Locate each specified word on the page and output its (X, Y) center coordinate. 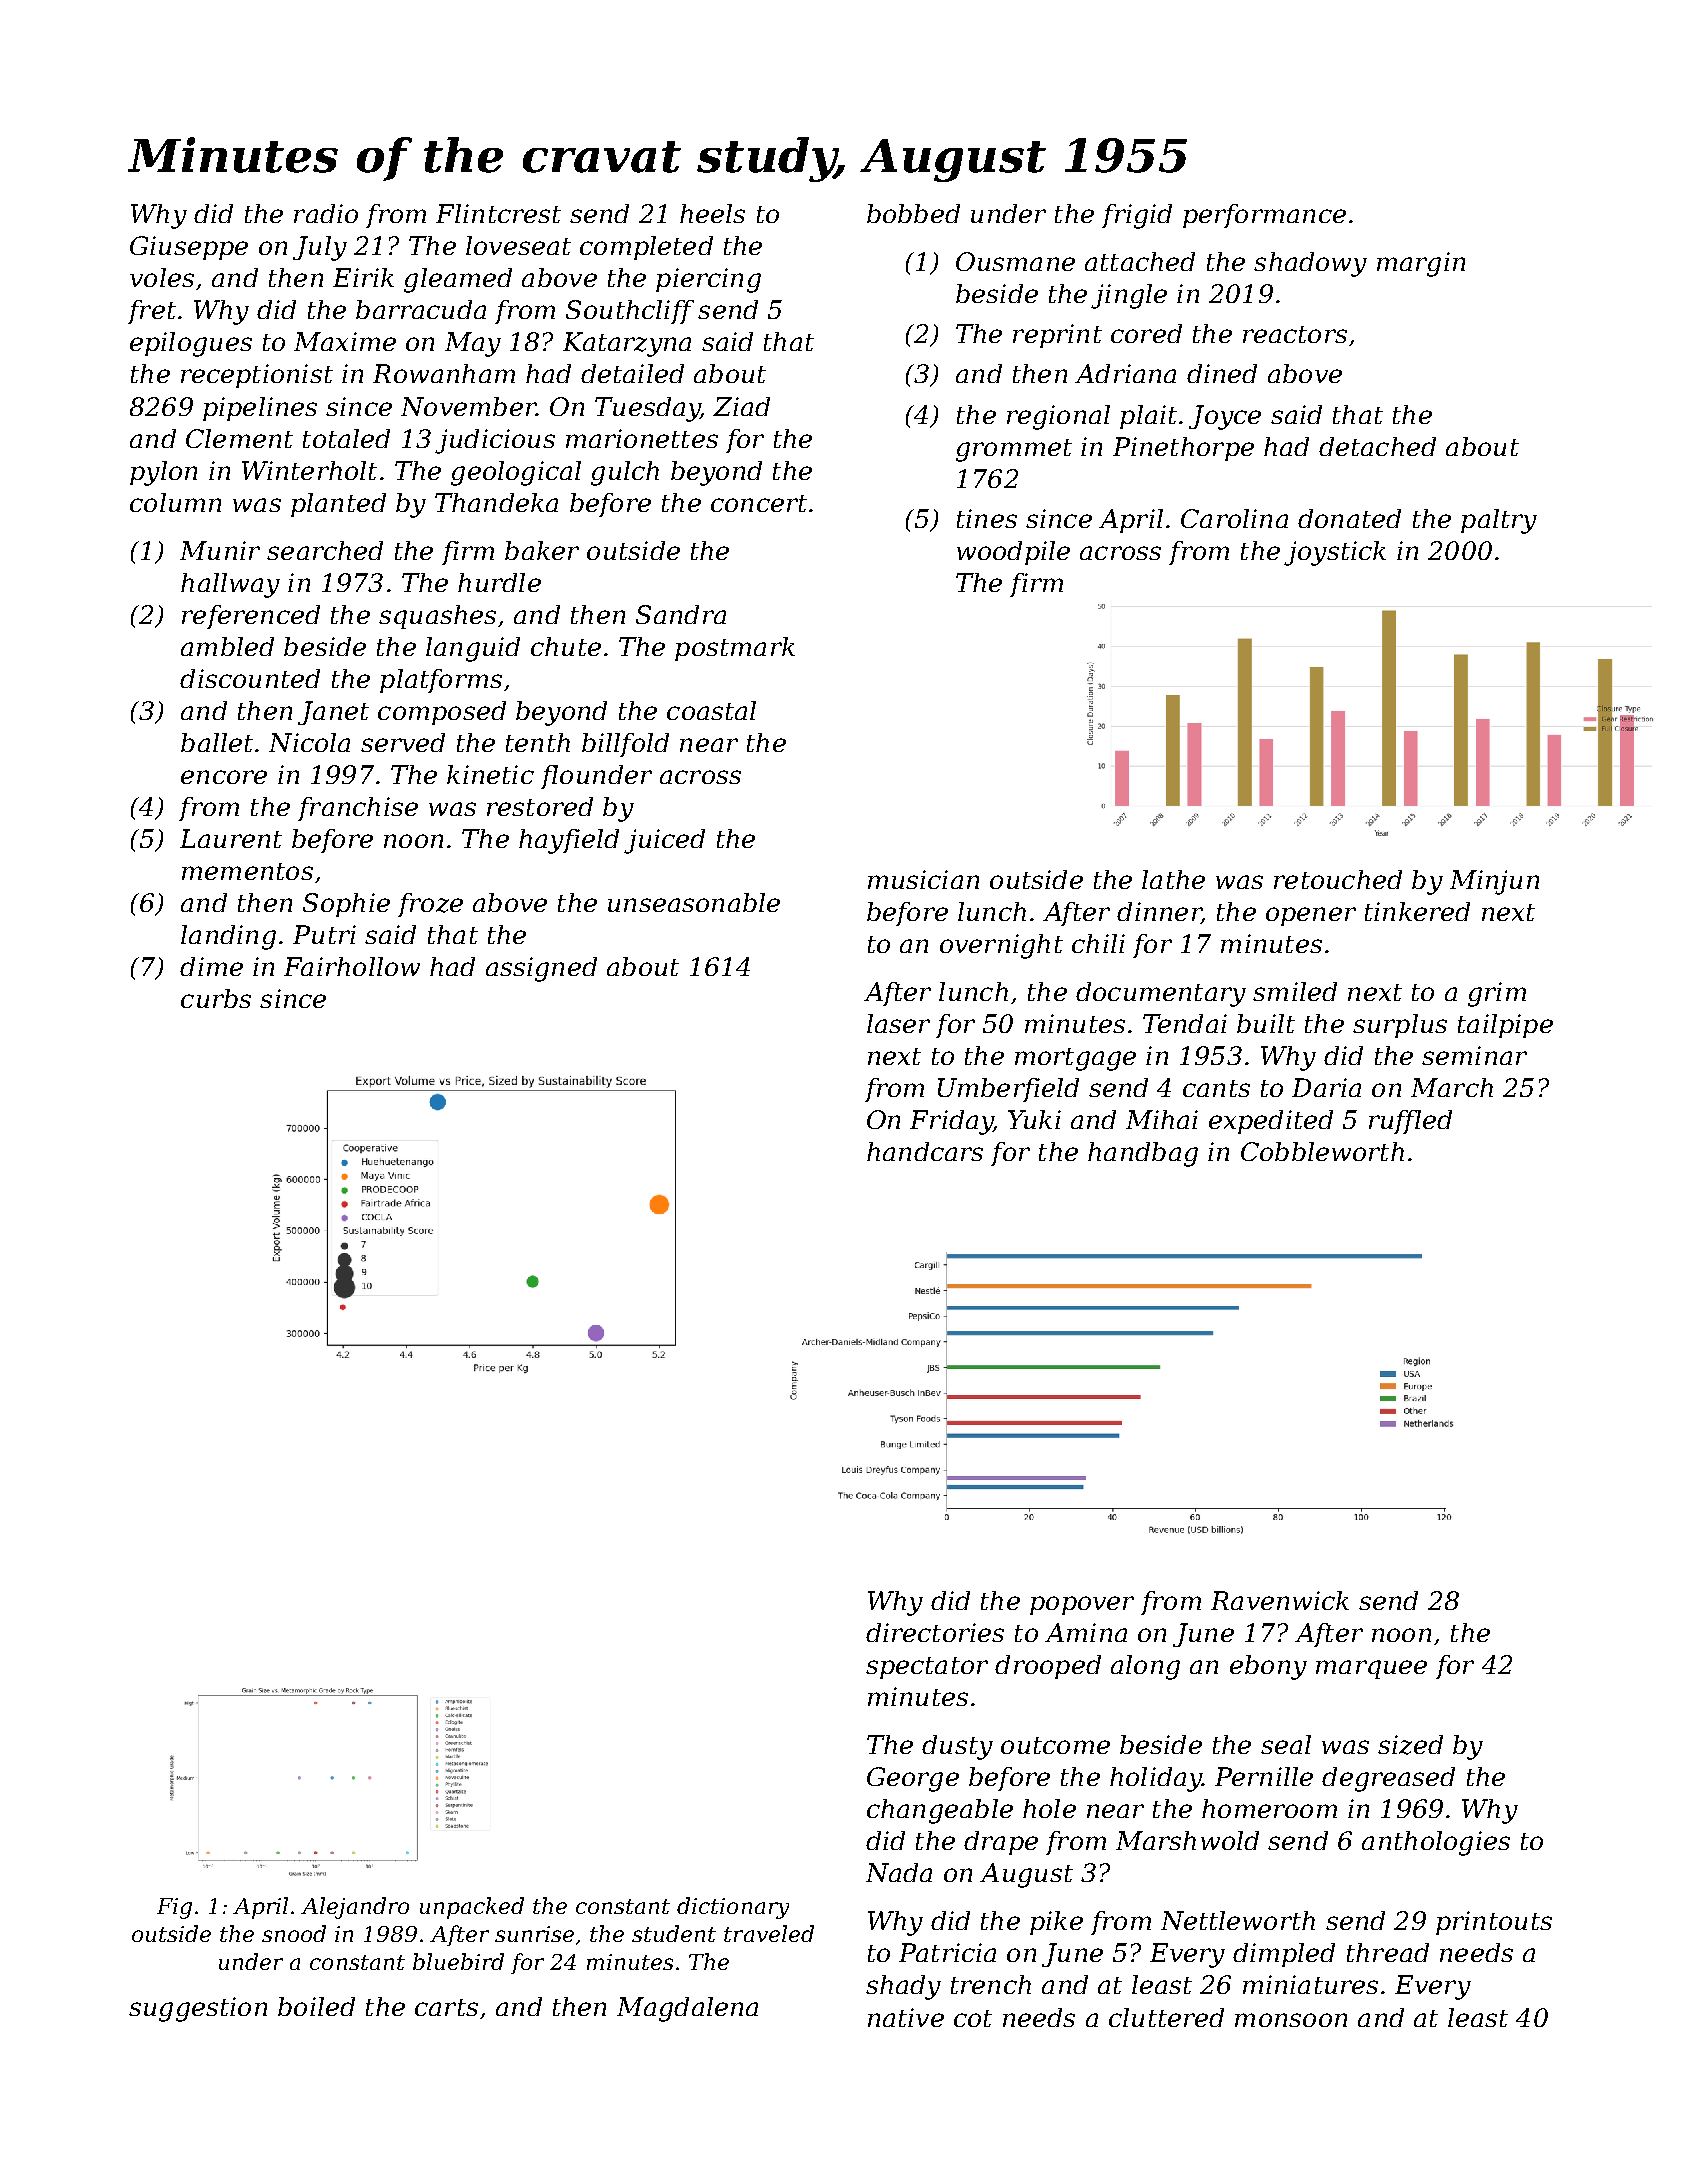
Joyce (1225, 417)
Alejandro (355, 1908)
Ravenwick (1280, 1600)
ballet (217, 742)
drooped (1048, 1667)
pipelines (260, 409)
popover (1082, 1605)
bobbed (913, 213)
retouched (1338, 879)
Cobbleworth (1322, 1151)
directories (935, 1632)
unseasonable (694, 902)
